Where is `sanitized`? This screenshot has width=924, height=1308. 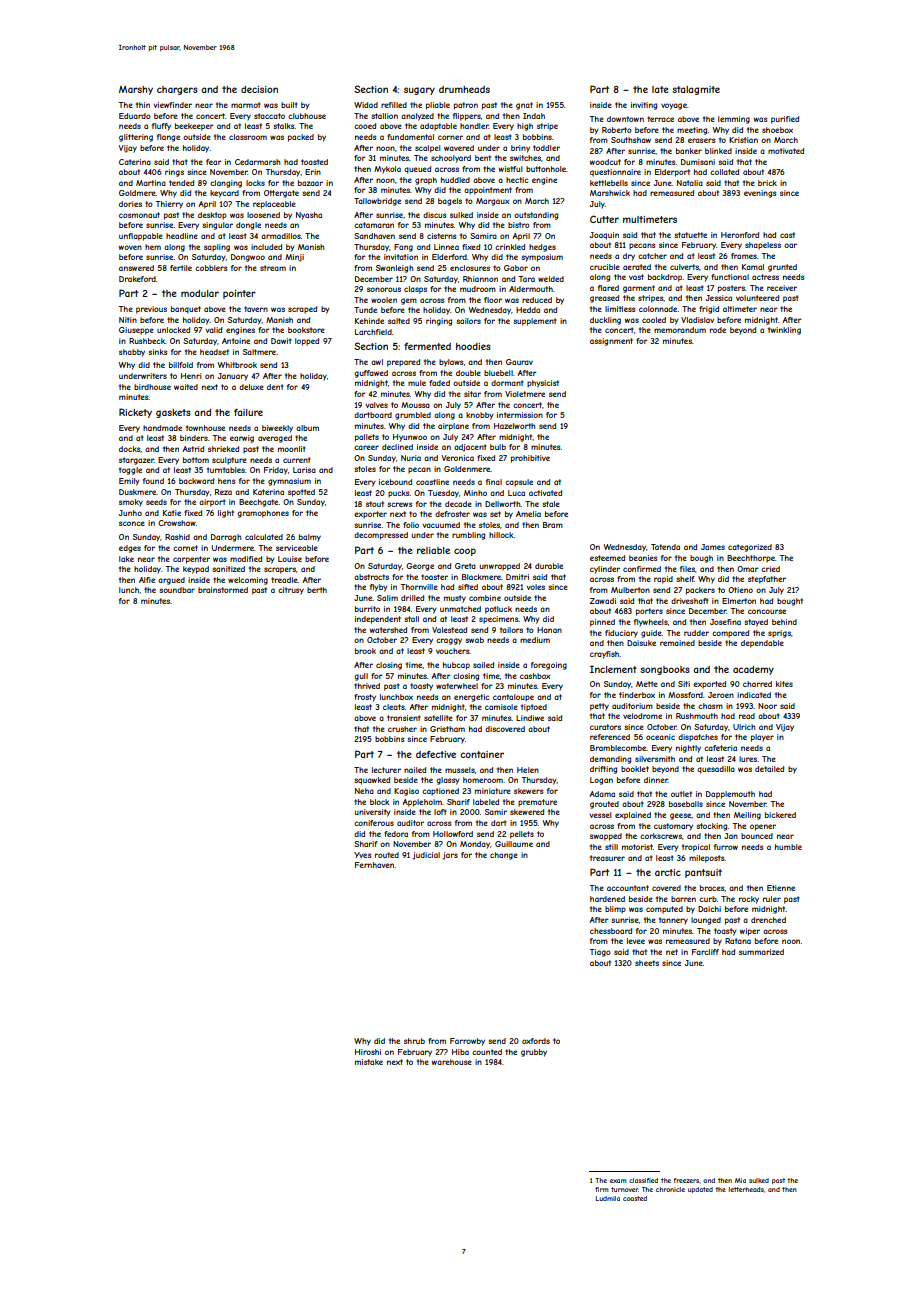
sanitized is located at coordinates (229, 569).
